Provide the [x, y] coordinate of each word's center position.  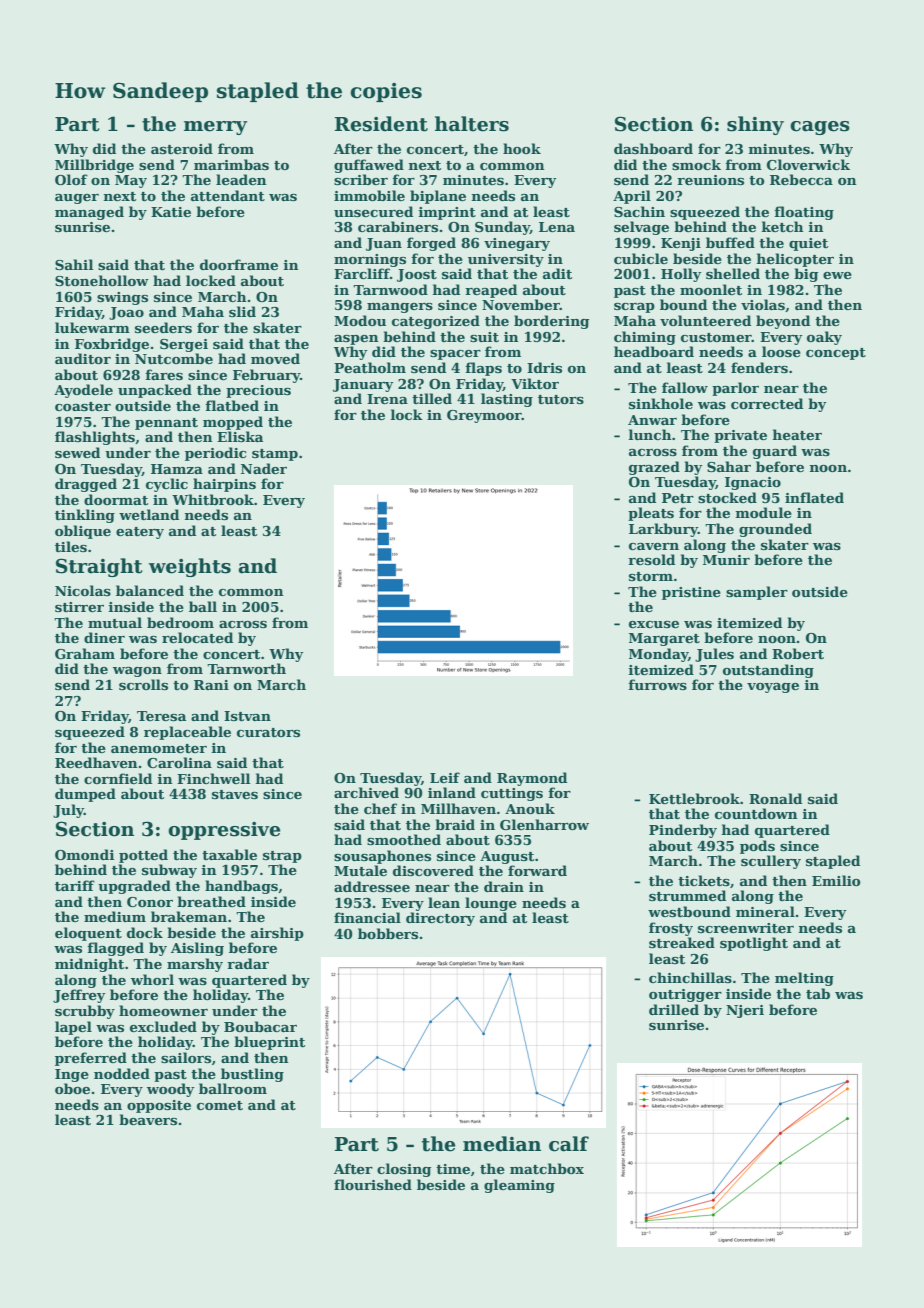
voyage [773, 688]
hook [522, 148]
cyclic [167, 485]
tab [818, 993]
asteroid [182, 148]
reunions [710, 180]
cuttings [512, 794]
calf [569, 1144]
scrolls [143, 684]
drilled [674, 1009]
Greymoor [484, 416]
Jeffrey [79, 996]
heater [797, 434]
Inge [72, 1075]
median [502, 1144]
